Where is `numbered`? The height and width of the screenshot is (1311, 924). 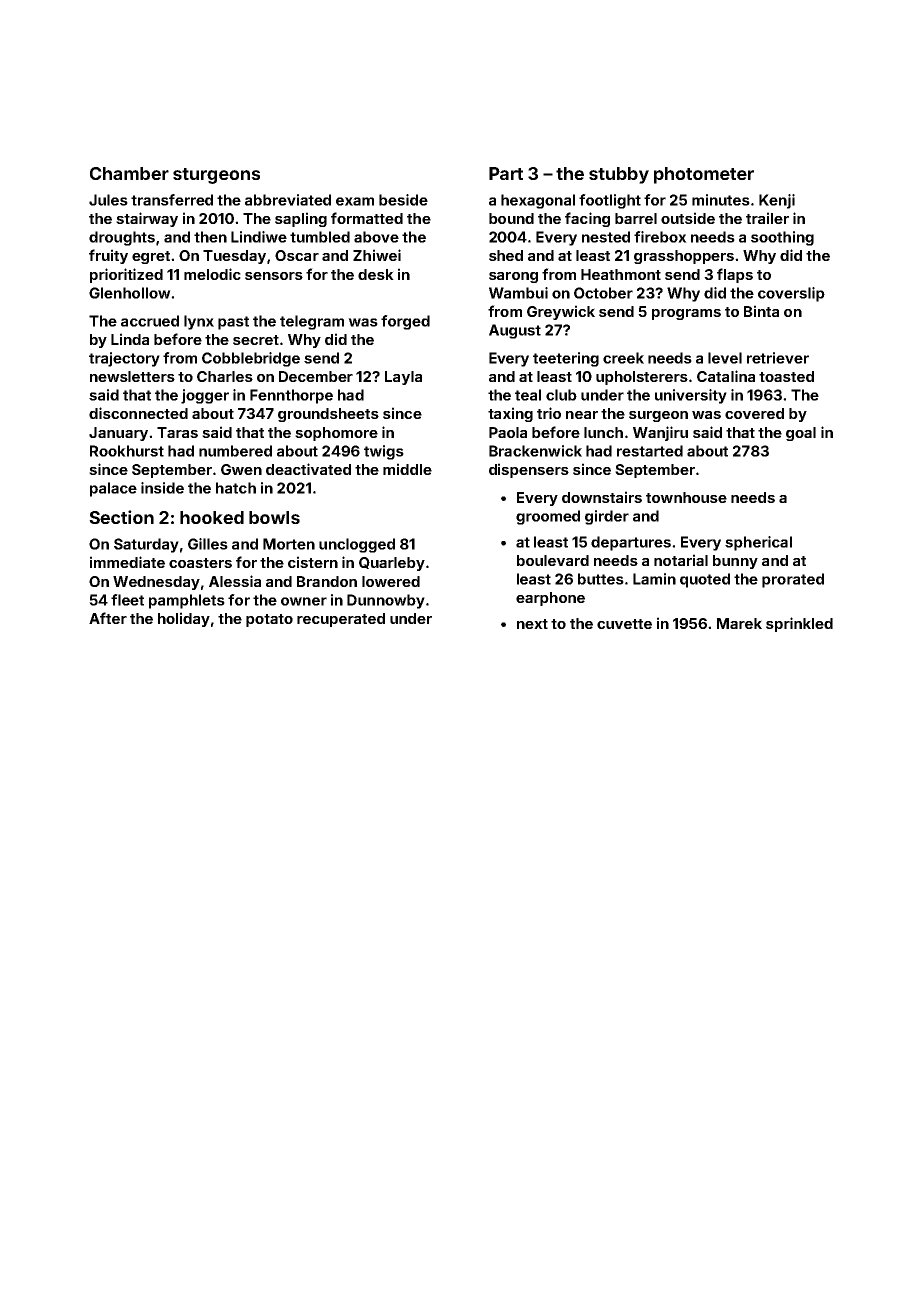
numbered is located at coordinates (235, 451).
